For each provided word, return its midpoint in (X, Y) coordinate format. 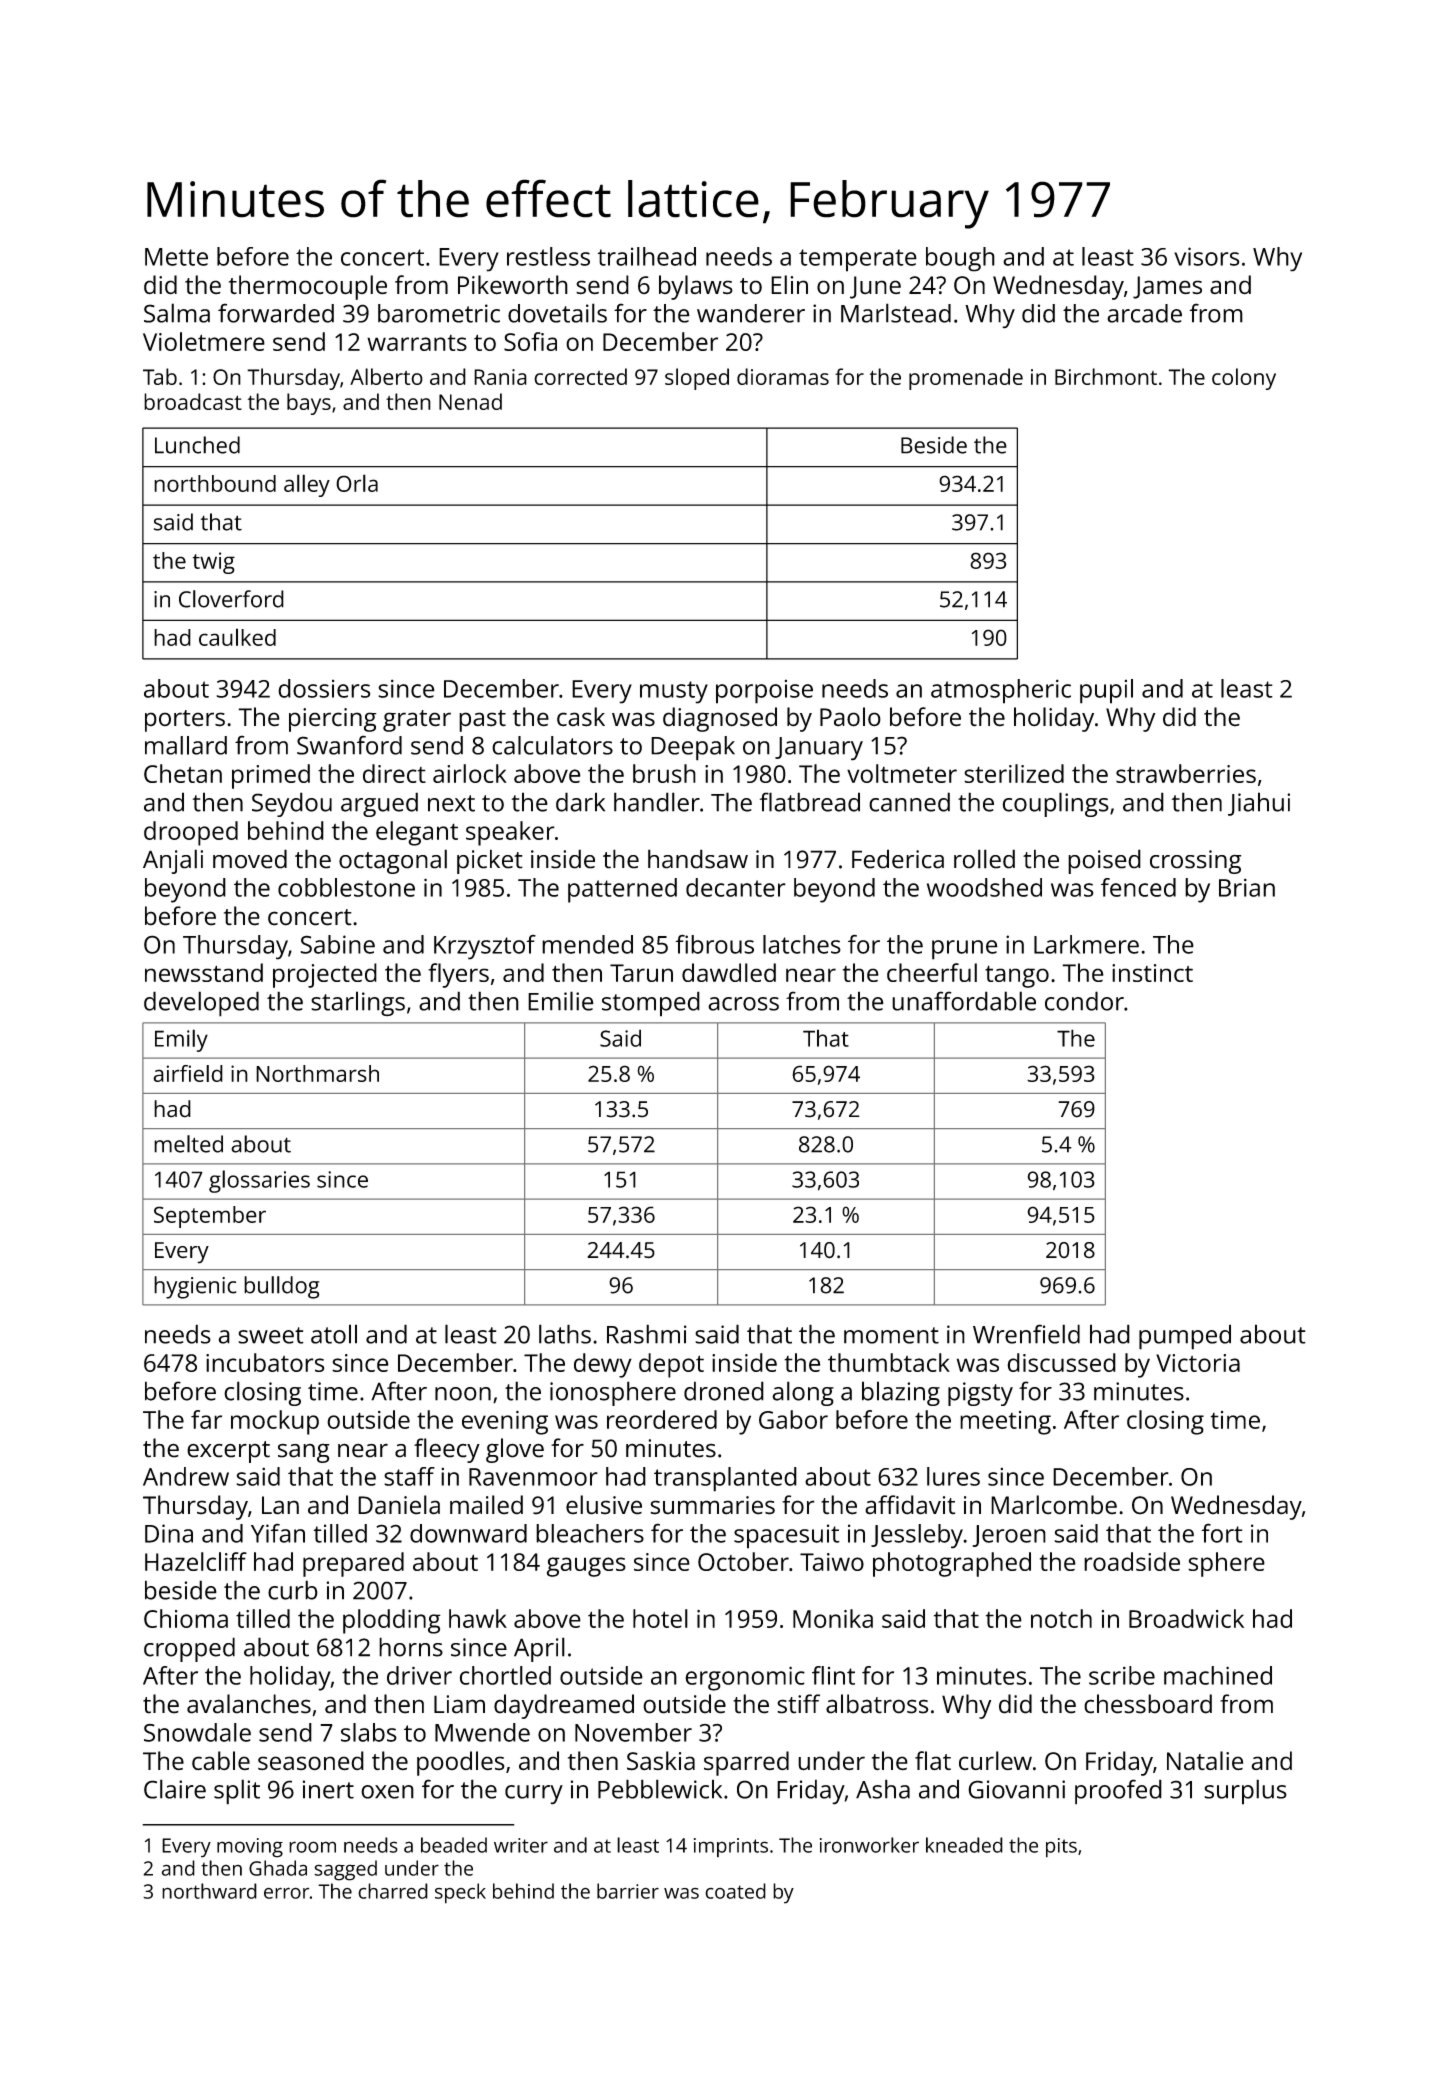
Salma (177, 313)
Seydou (292, 804)
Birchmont (1106, 376)
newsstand (204, 972)
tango (1017, 976)
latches (802, 944)
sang (304, 1453)
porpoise (764, 692)
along (803, 1393)
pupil (1106, 691)
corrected (580, 376)
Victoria (1198, 1363)
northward (209, 1891)
